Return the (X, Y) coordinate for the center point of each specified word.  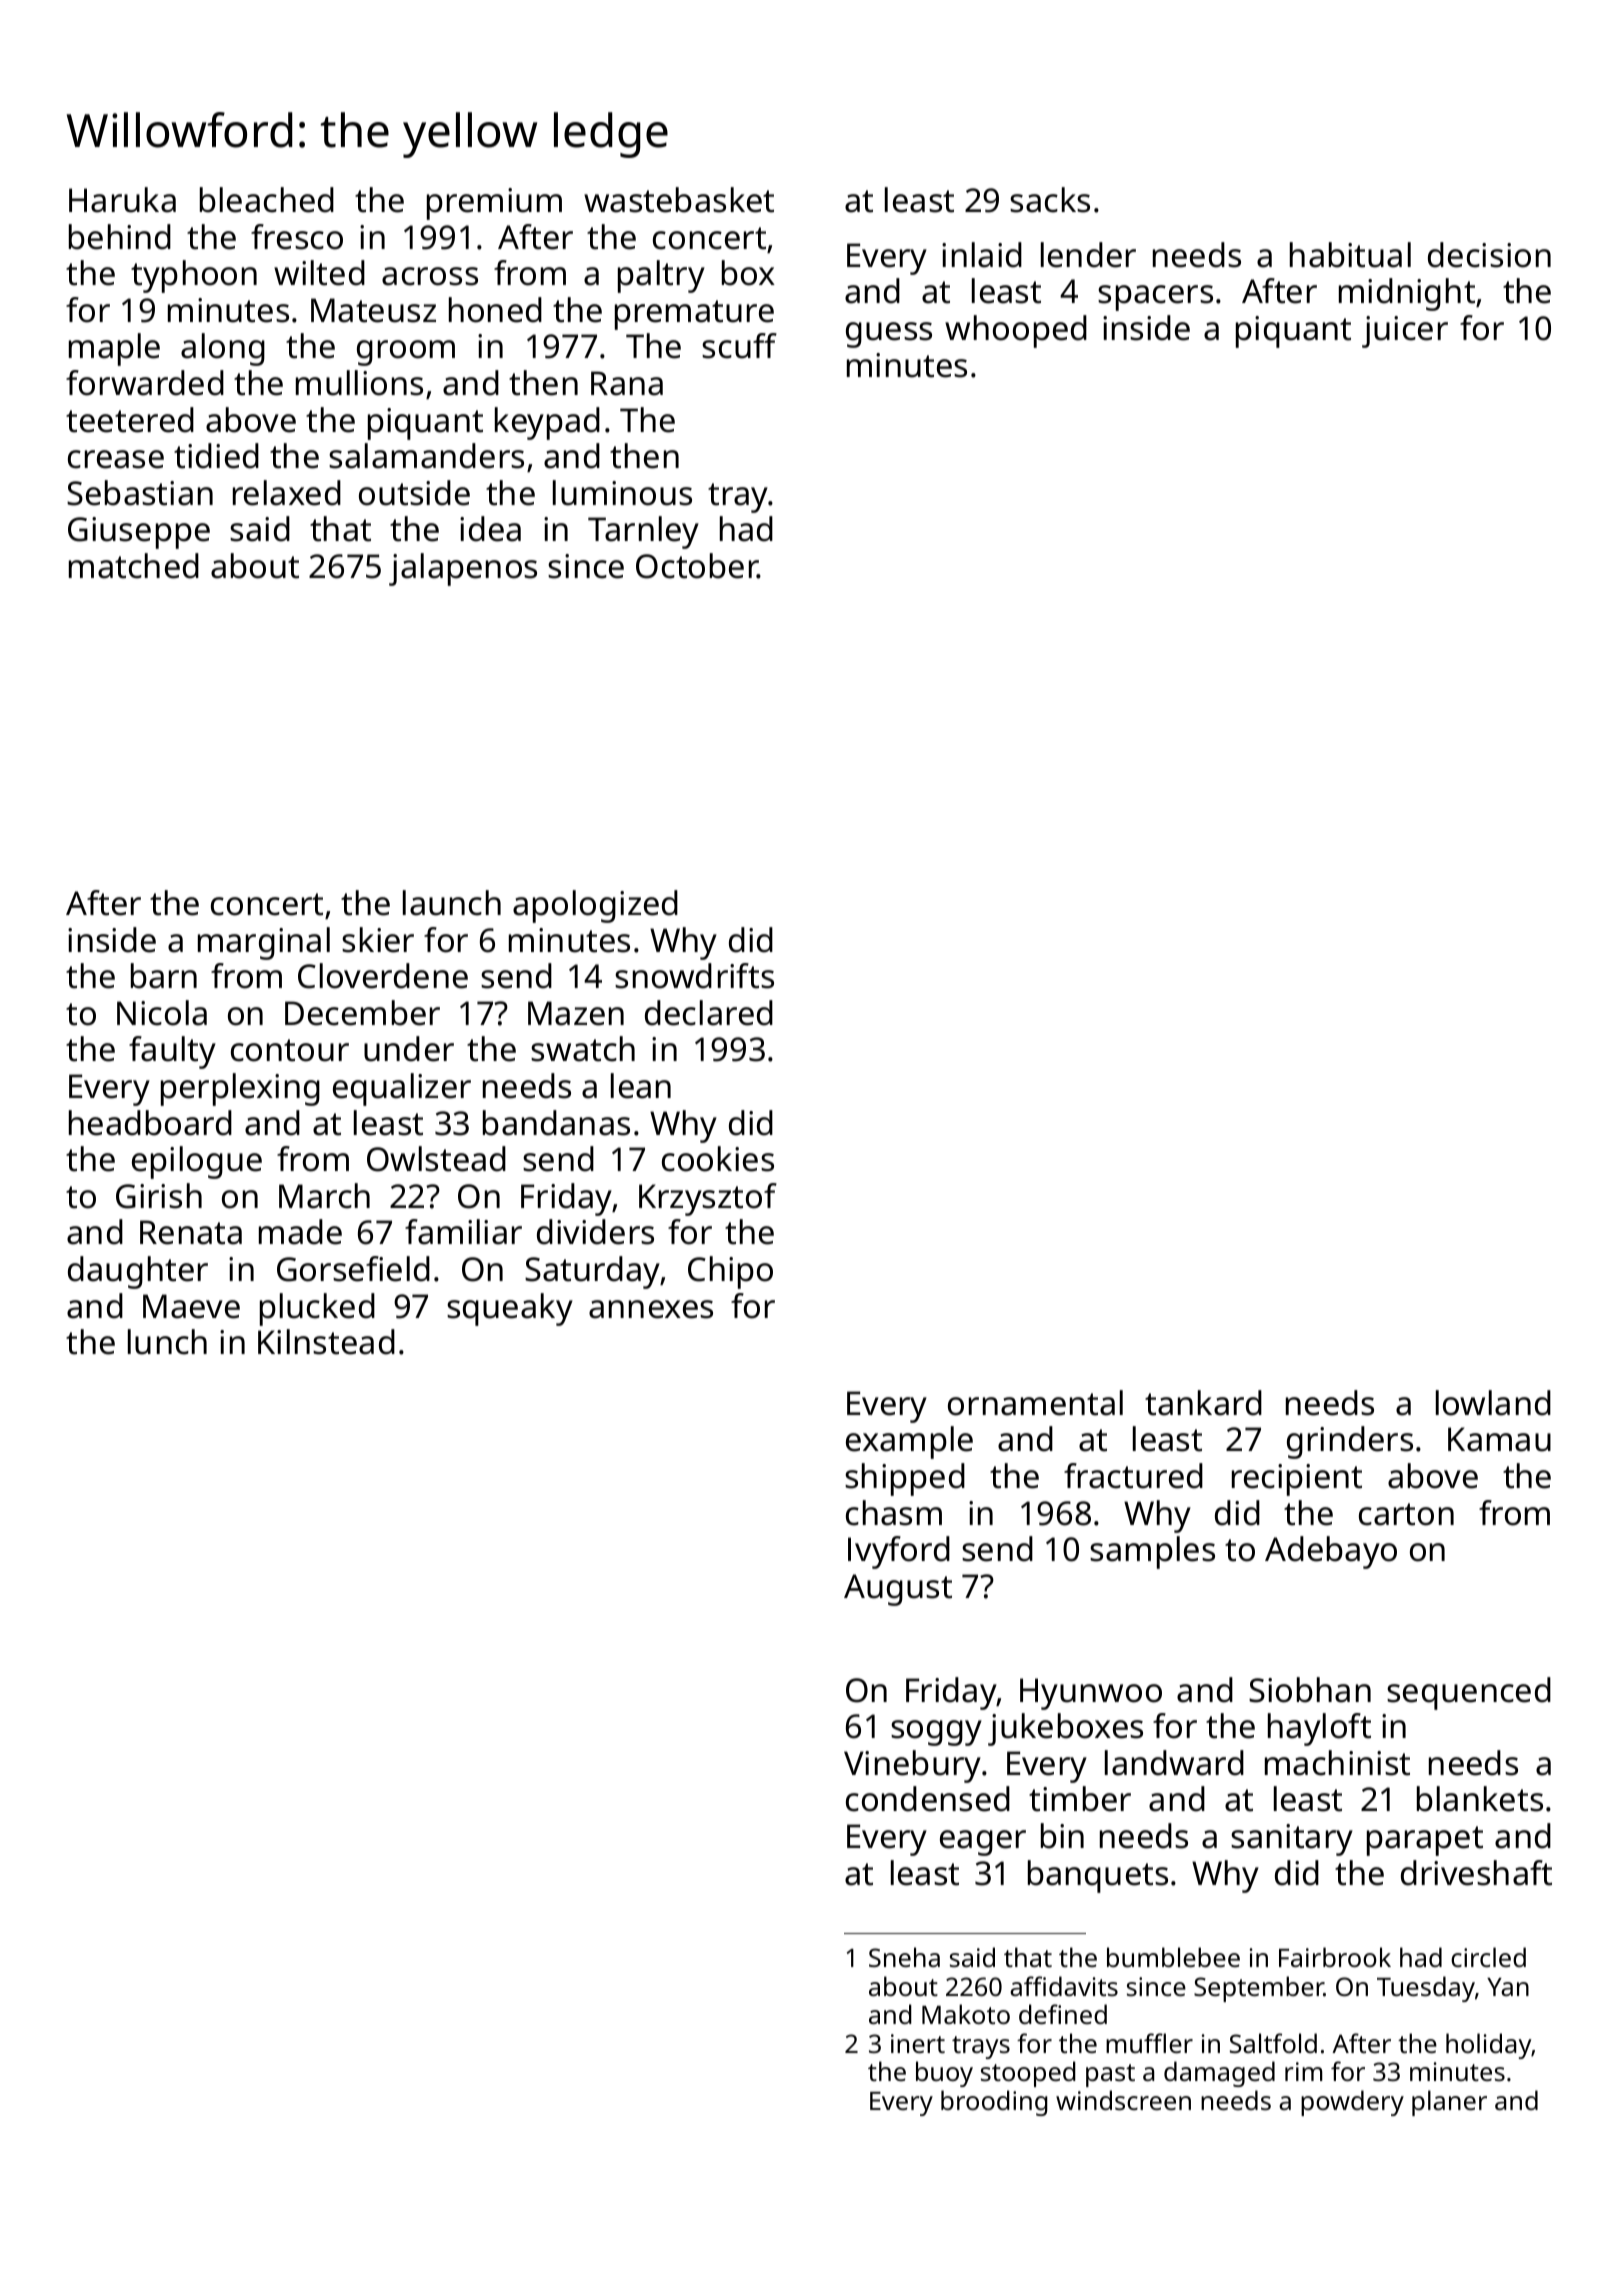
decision (1489, 255)
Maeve (191, 1306)
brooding (994, 2103)
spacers (1155, 298)
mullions (359, 383)
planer (1449, 2103)
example (909, 1442)
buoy (944, 2074)
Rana (627, 383)
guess (889, 335)
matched (134, 566)
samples (1152, 1552)
